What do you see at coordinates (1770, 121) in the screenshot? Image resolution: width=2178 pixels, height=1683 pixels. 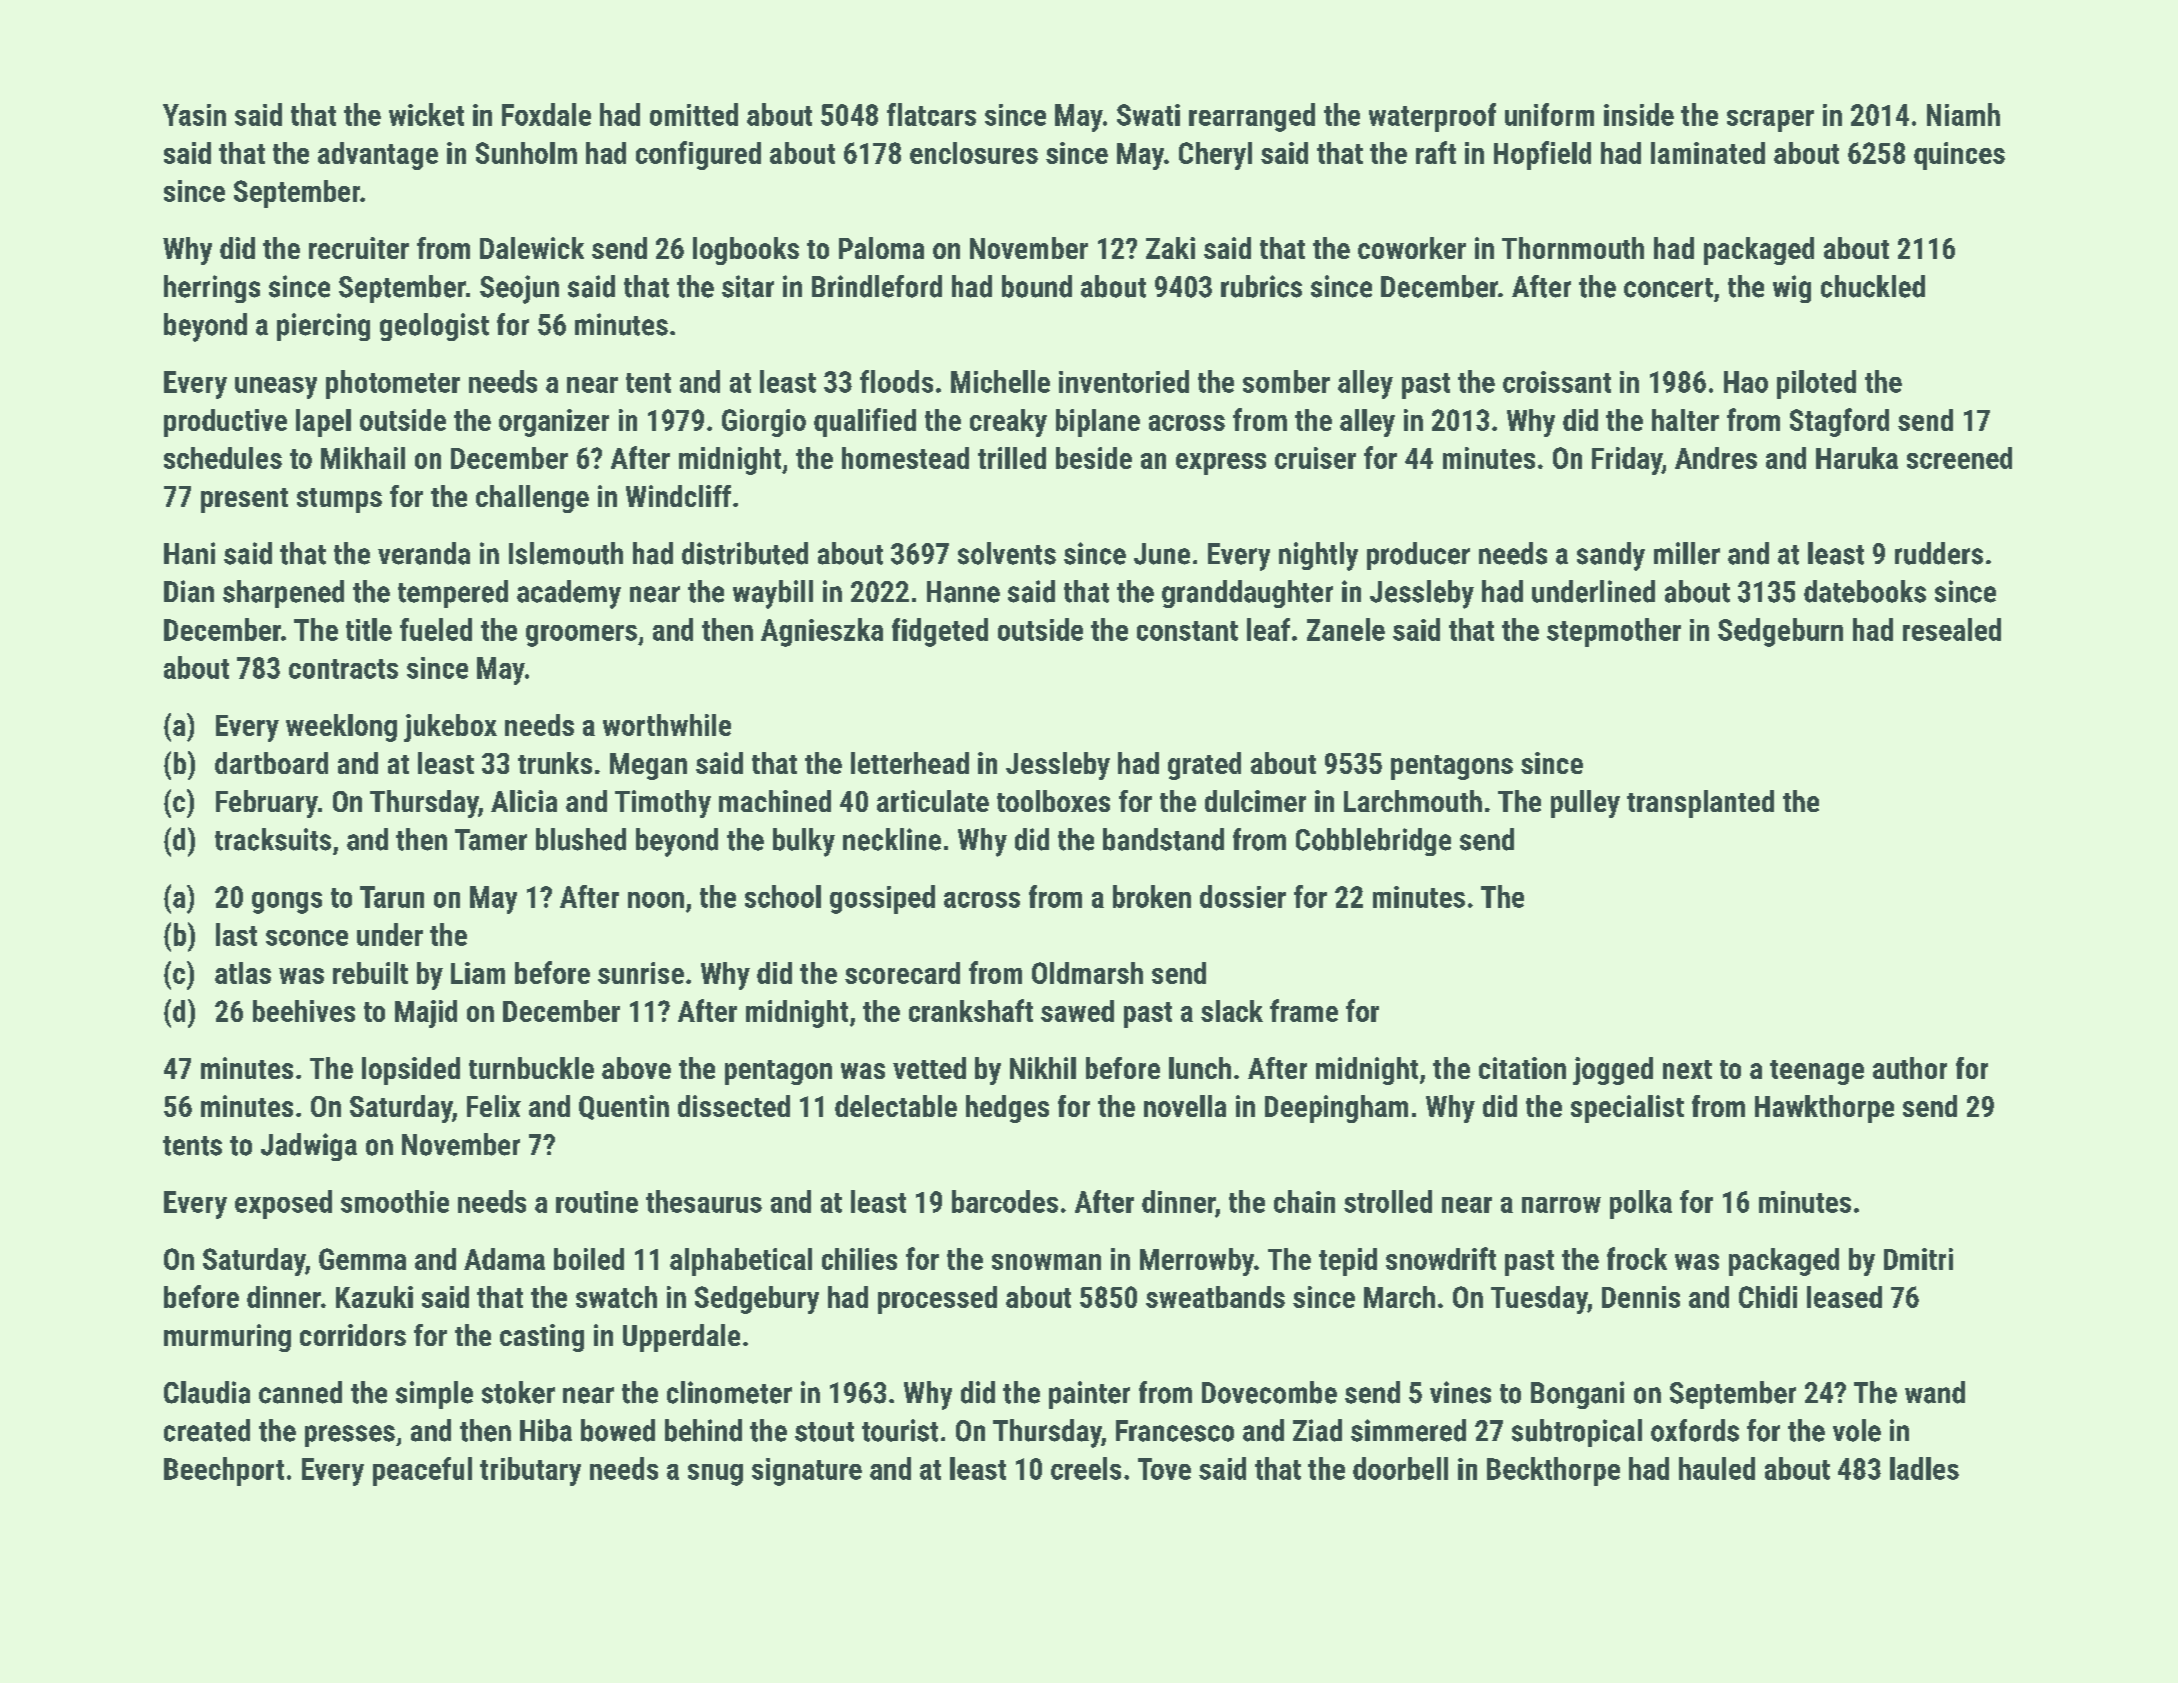 I see `scraper` at bounding box center [1770, 121].
